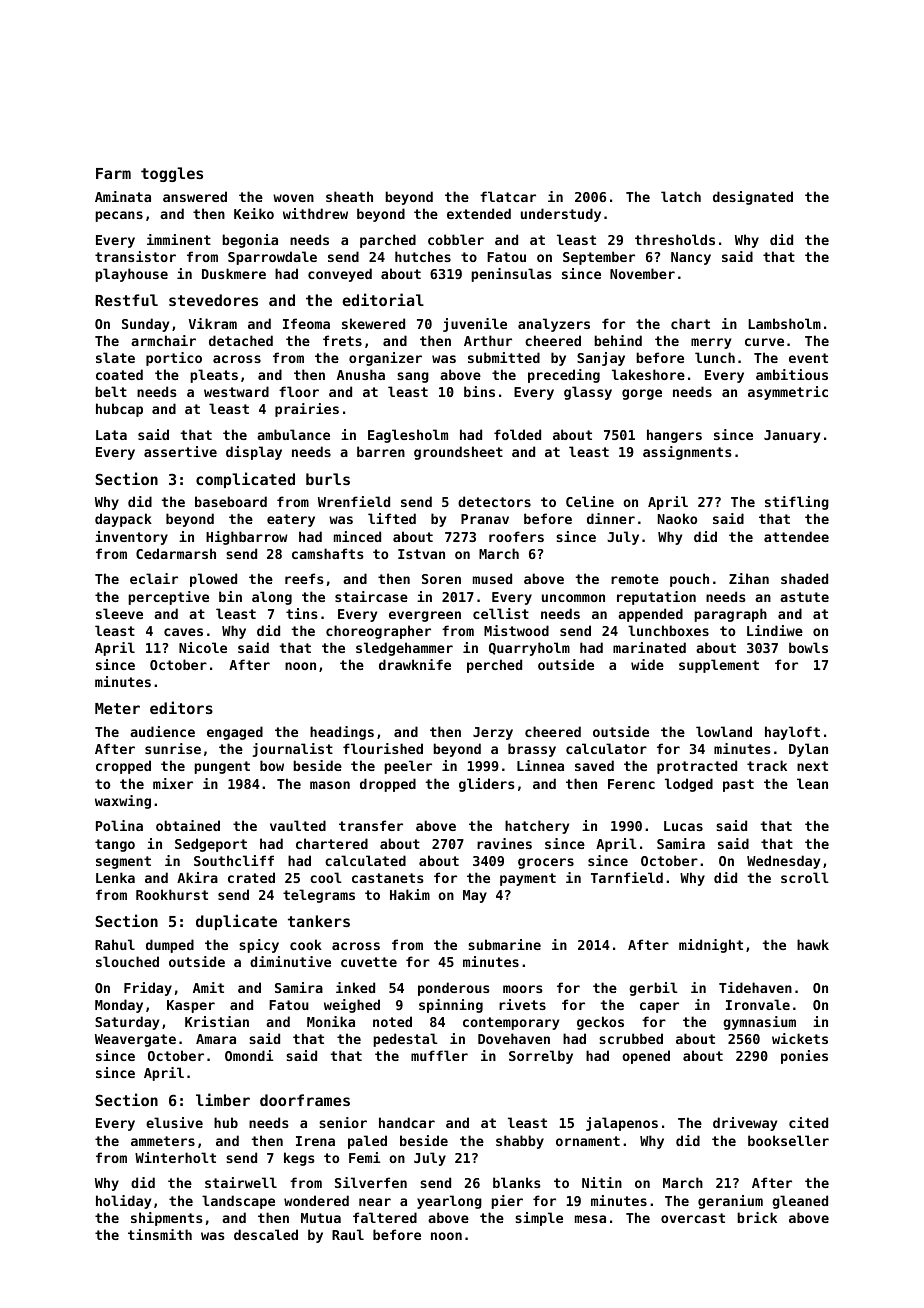 This screenshot has height=1308, width=924. Describe the element at coordinates (251, 877) in the screenshot. I see `crated` at that location.
